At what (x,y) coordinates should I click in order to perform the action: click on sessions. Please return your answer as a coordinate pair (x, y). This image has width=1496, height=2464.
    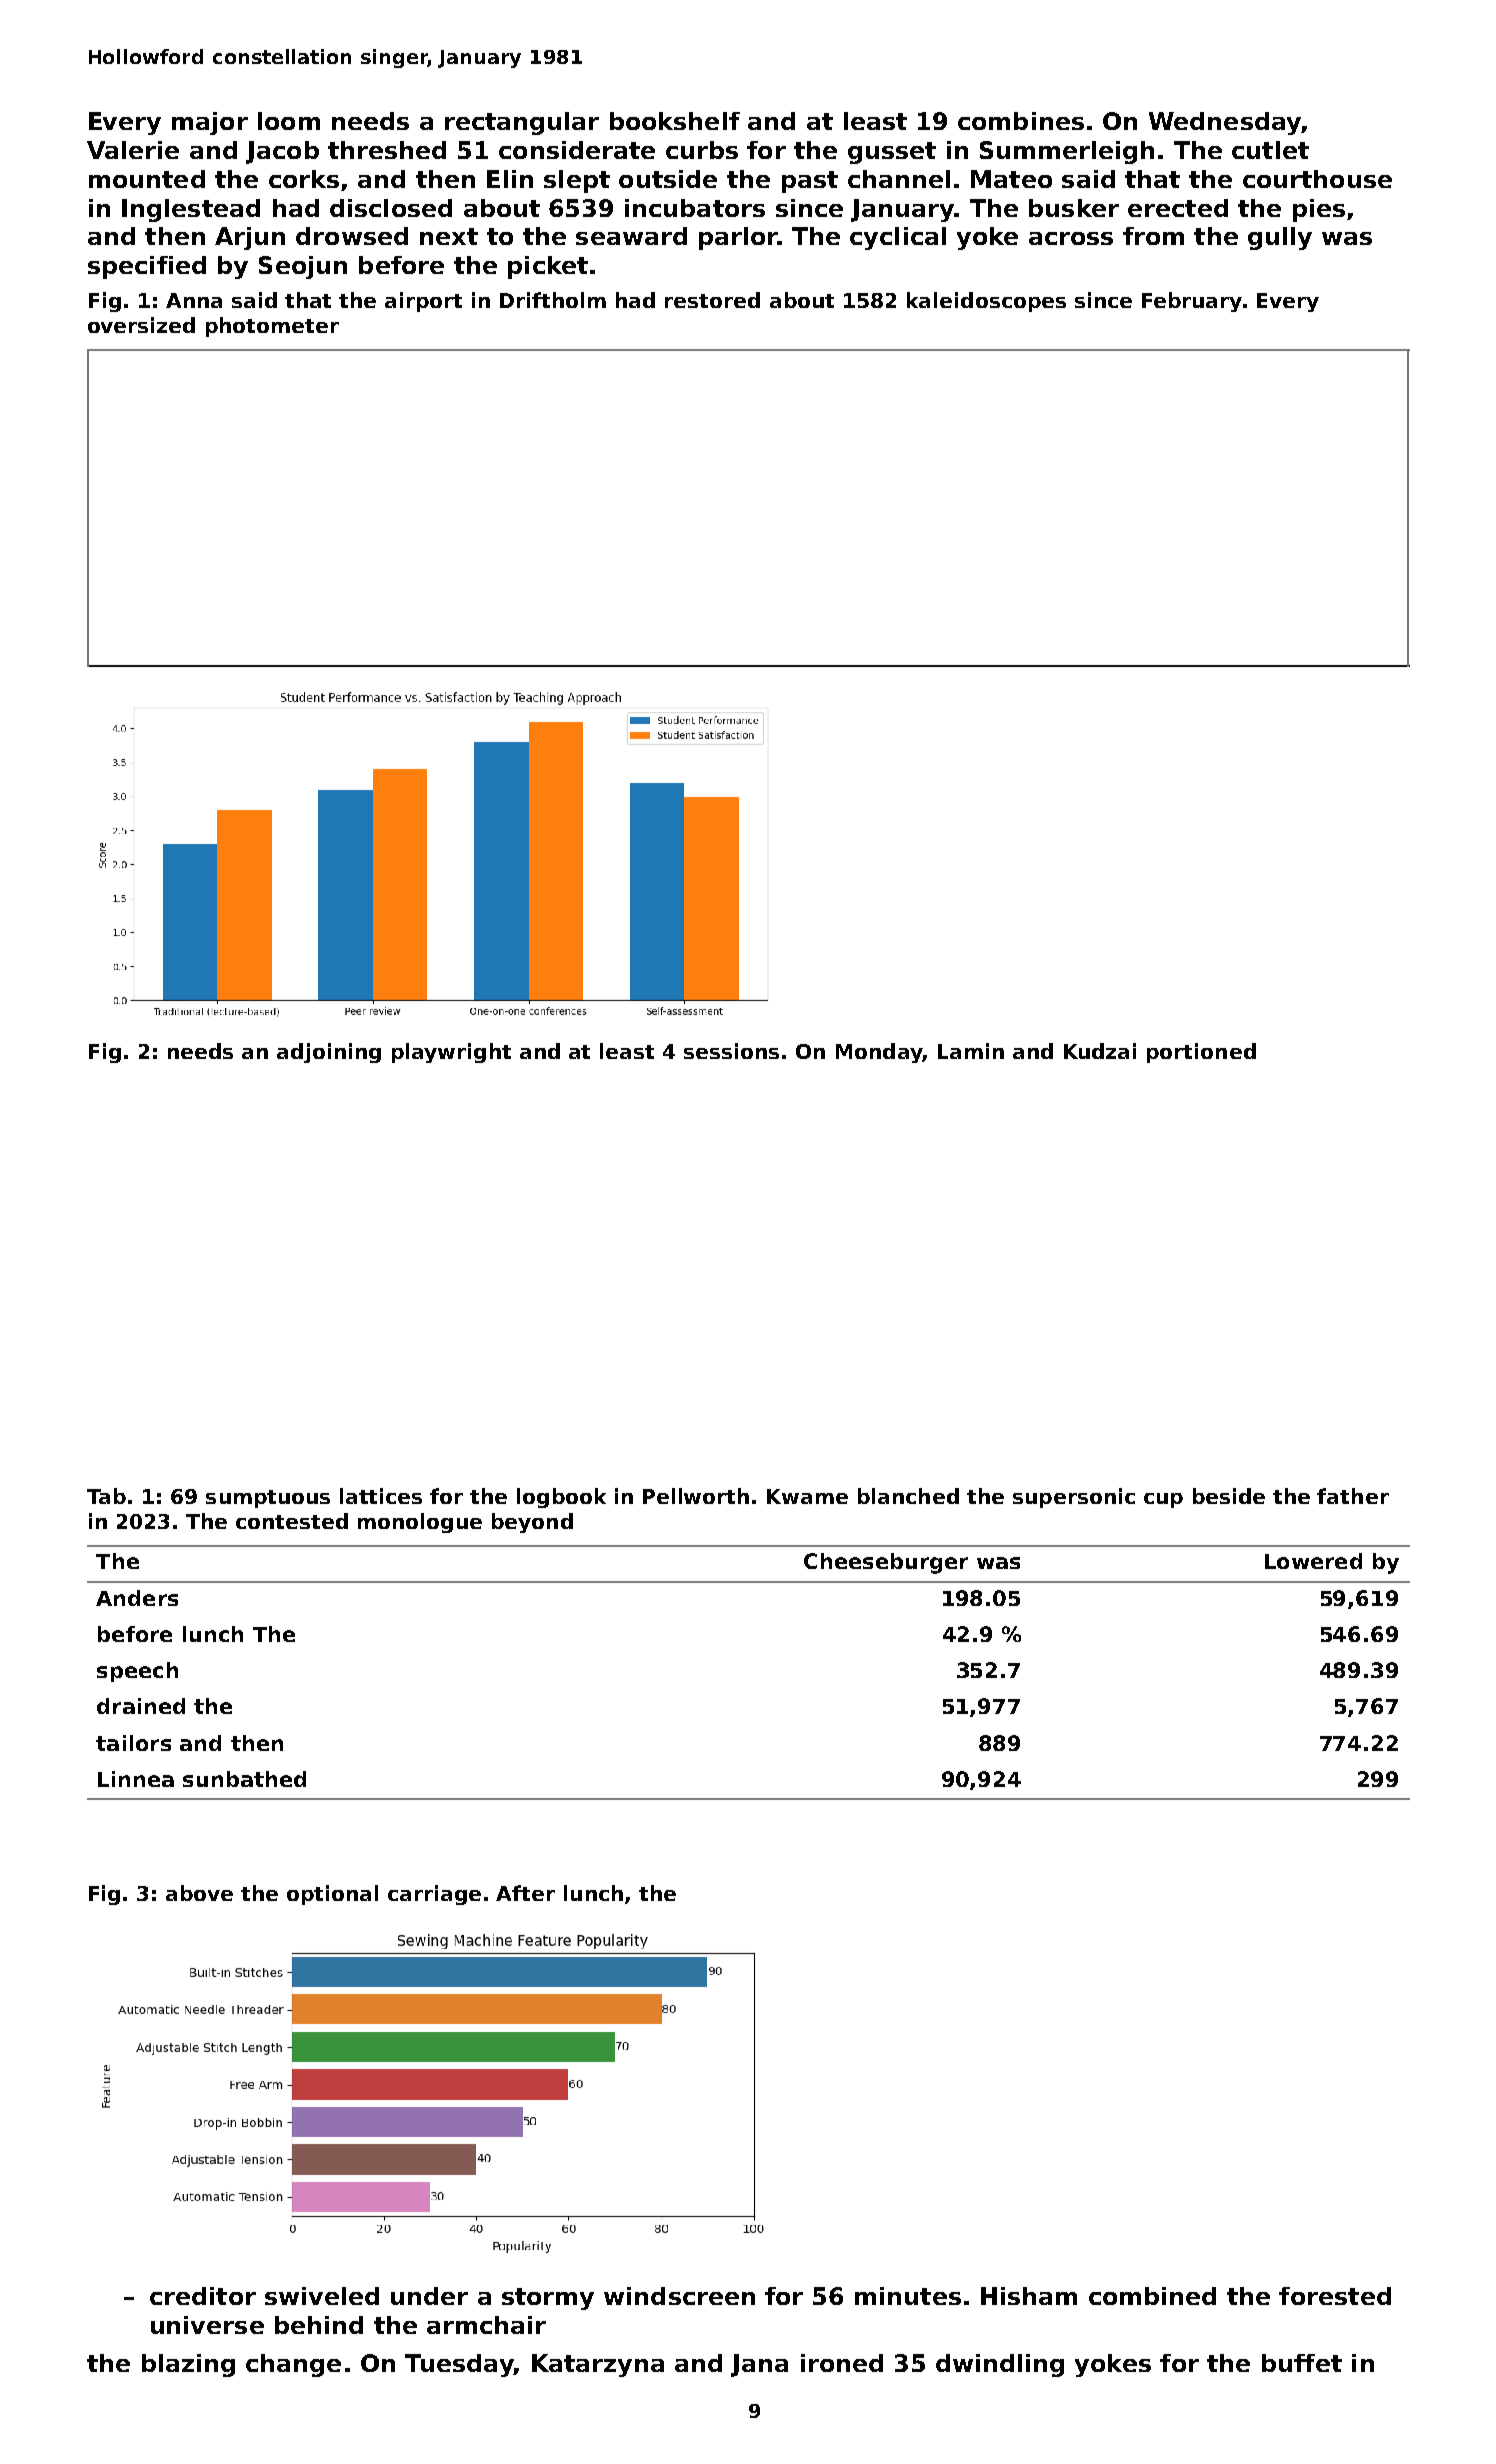
    Looking at the image, I should click on (731, 1051).
